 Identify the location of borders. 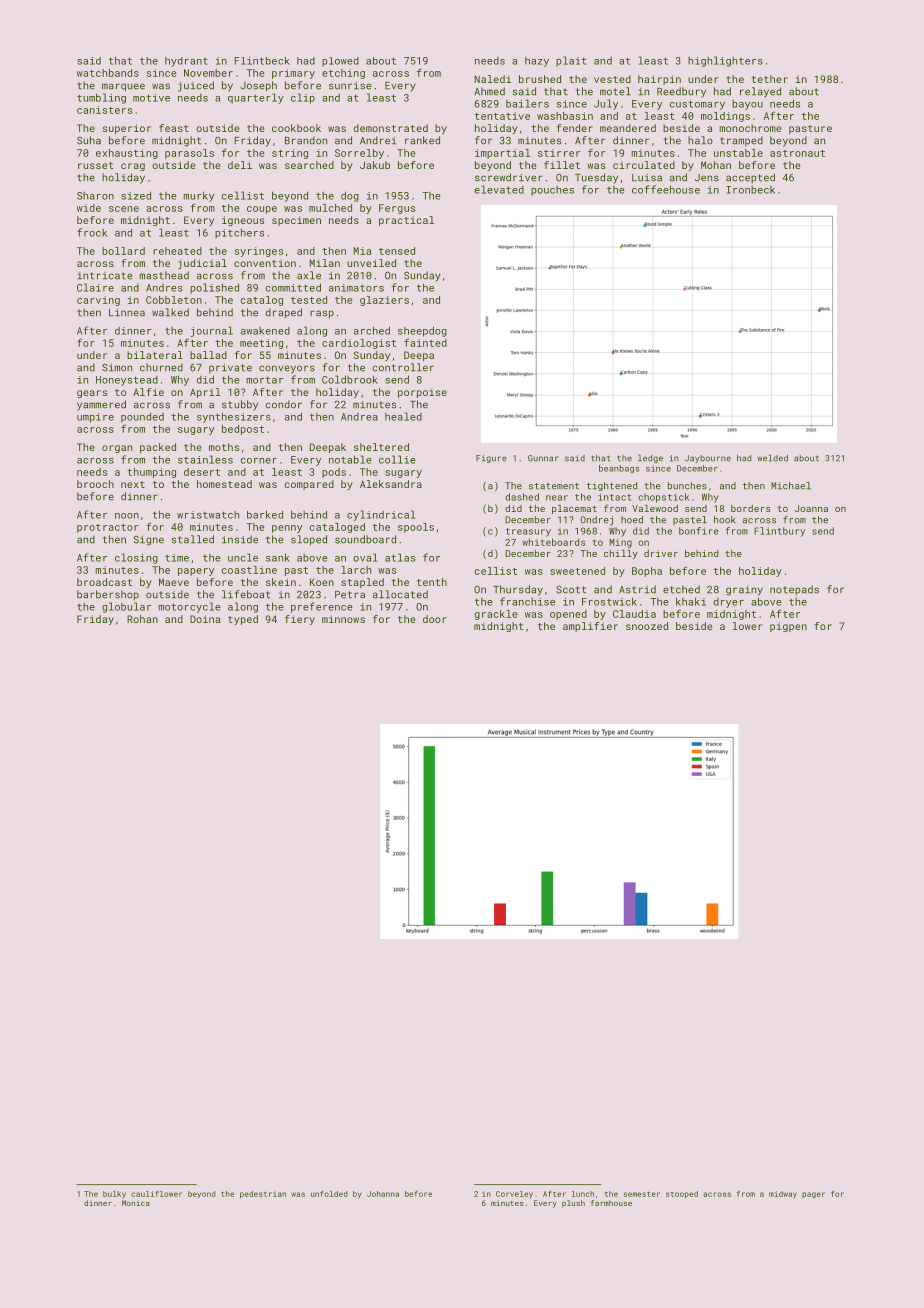
(751, 508).
